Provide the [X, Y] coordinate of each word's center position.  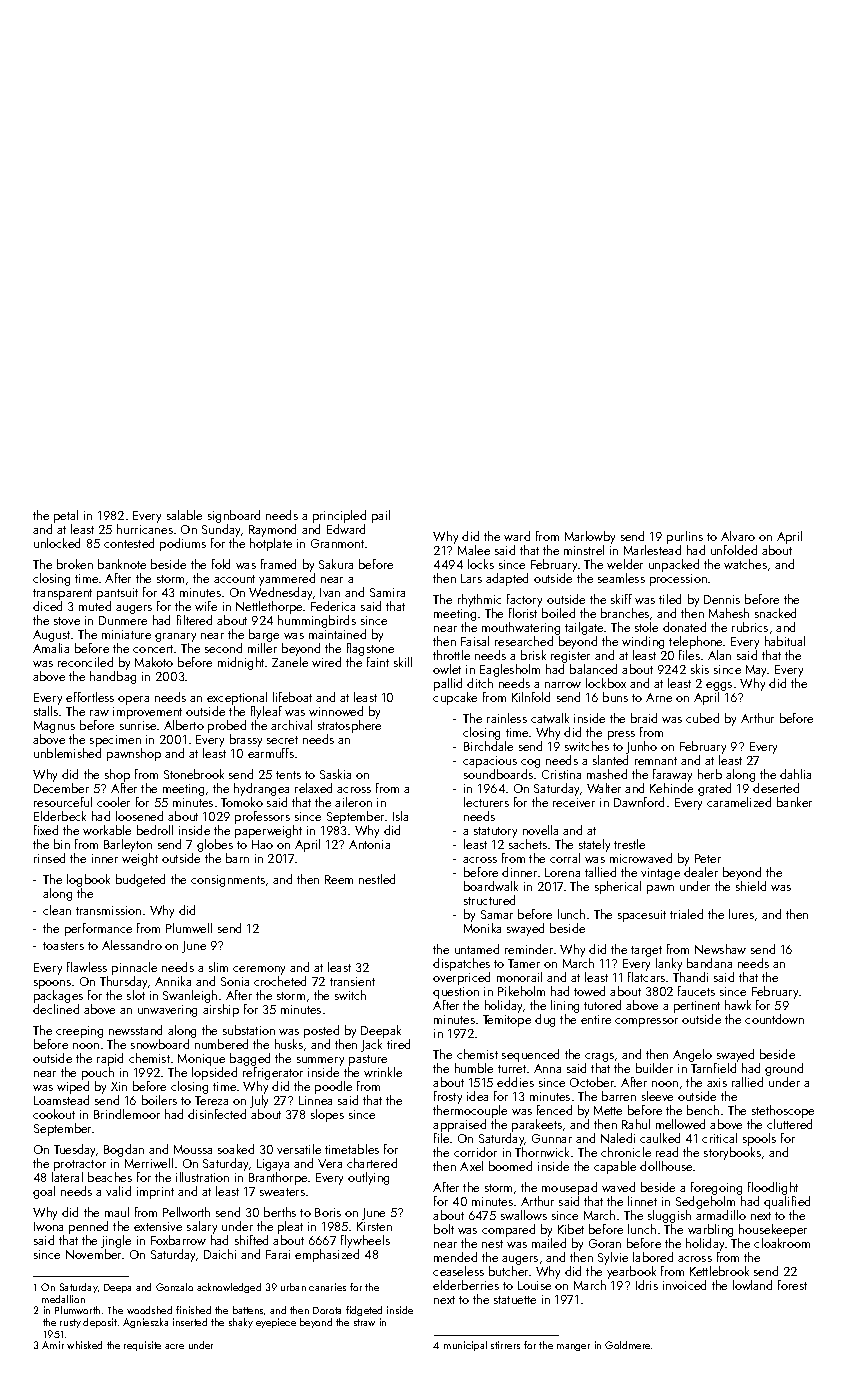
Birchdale [488, 746]
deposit [100, 1323]
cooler [113, 802]
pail [381, 516]
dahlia [795, 774]
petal [66, 516]
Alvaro [738, 536]
